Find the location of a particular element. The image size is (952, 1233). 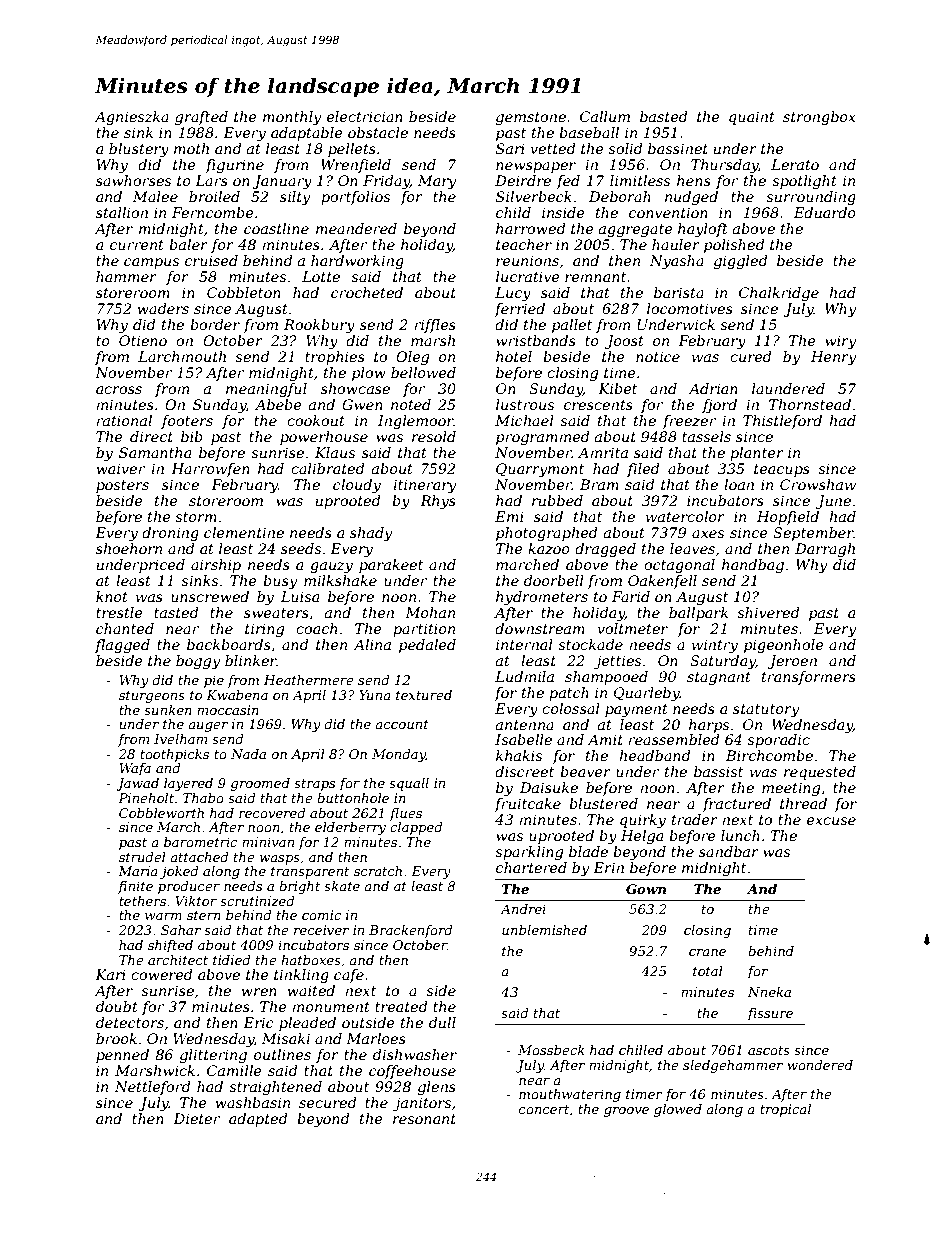

fractured is located at coordinates (736, 805).
